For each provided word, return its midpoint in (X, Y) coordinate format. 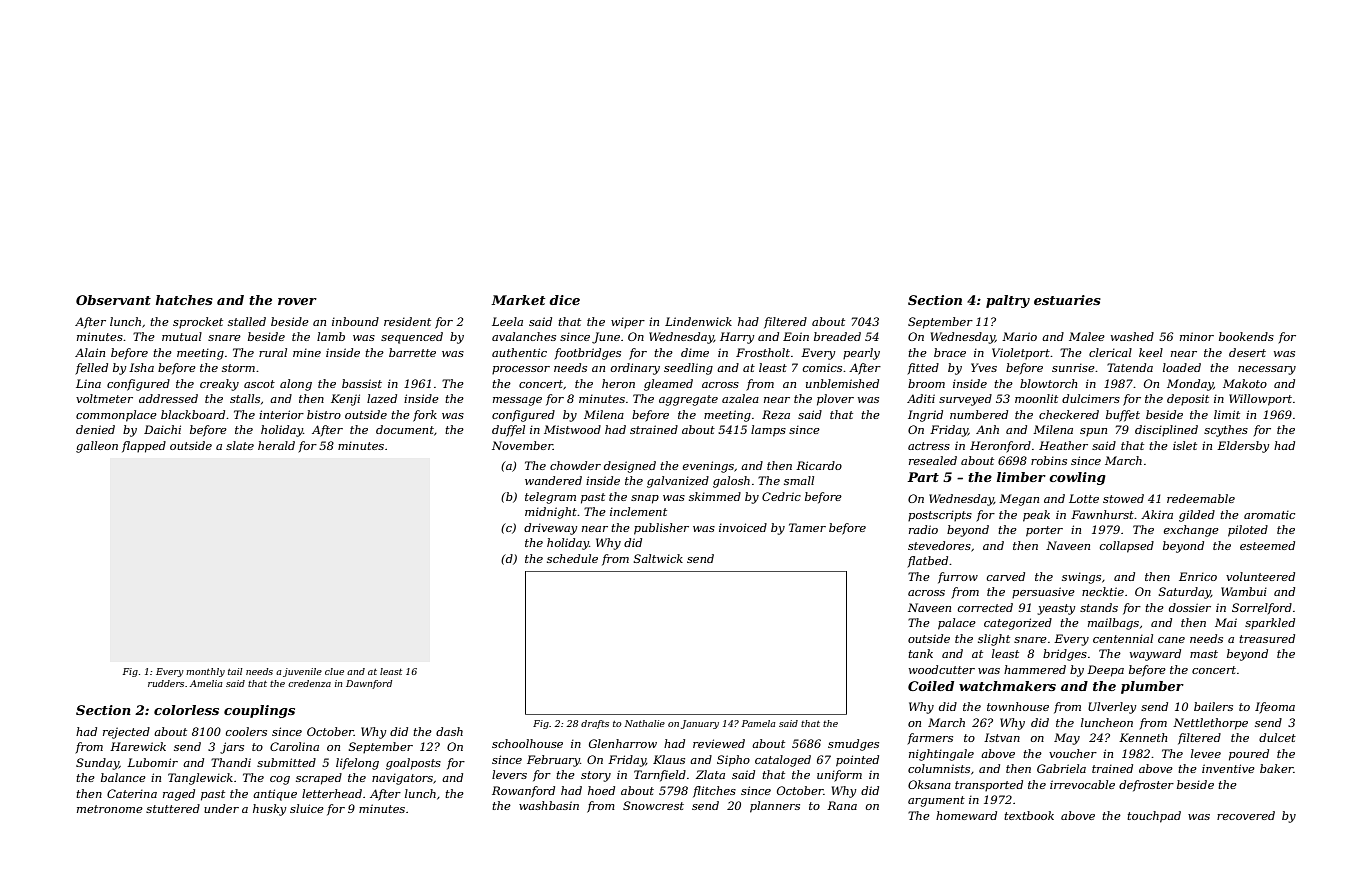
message (517, 401)
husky (269, 810)
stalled (247, 321)
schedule (572, 558)
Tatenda (1130, 367)
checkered (1069, 414)
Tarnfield (660, 776)
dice (564, 300)
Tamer (807, 527)
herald (276, 445)
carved (1005, 576)
